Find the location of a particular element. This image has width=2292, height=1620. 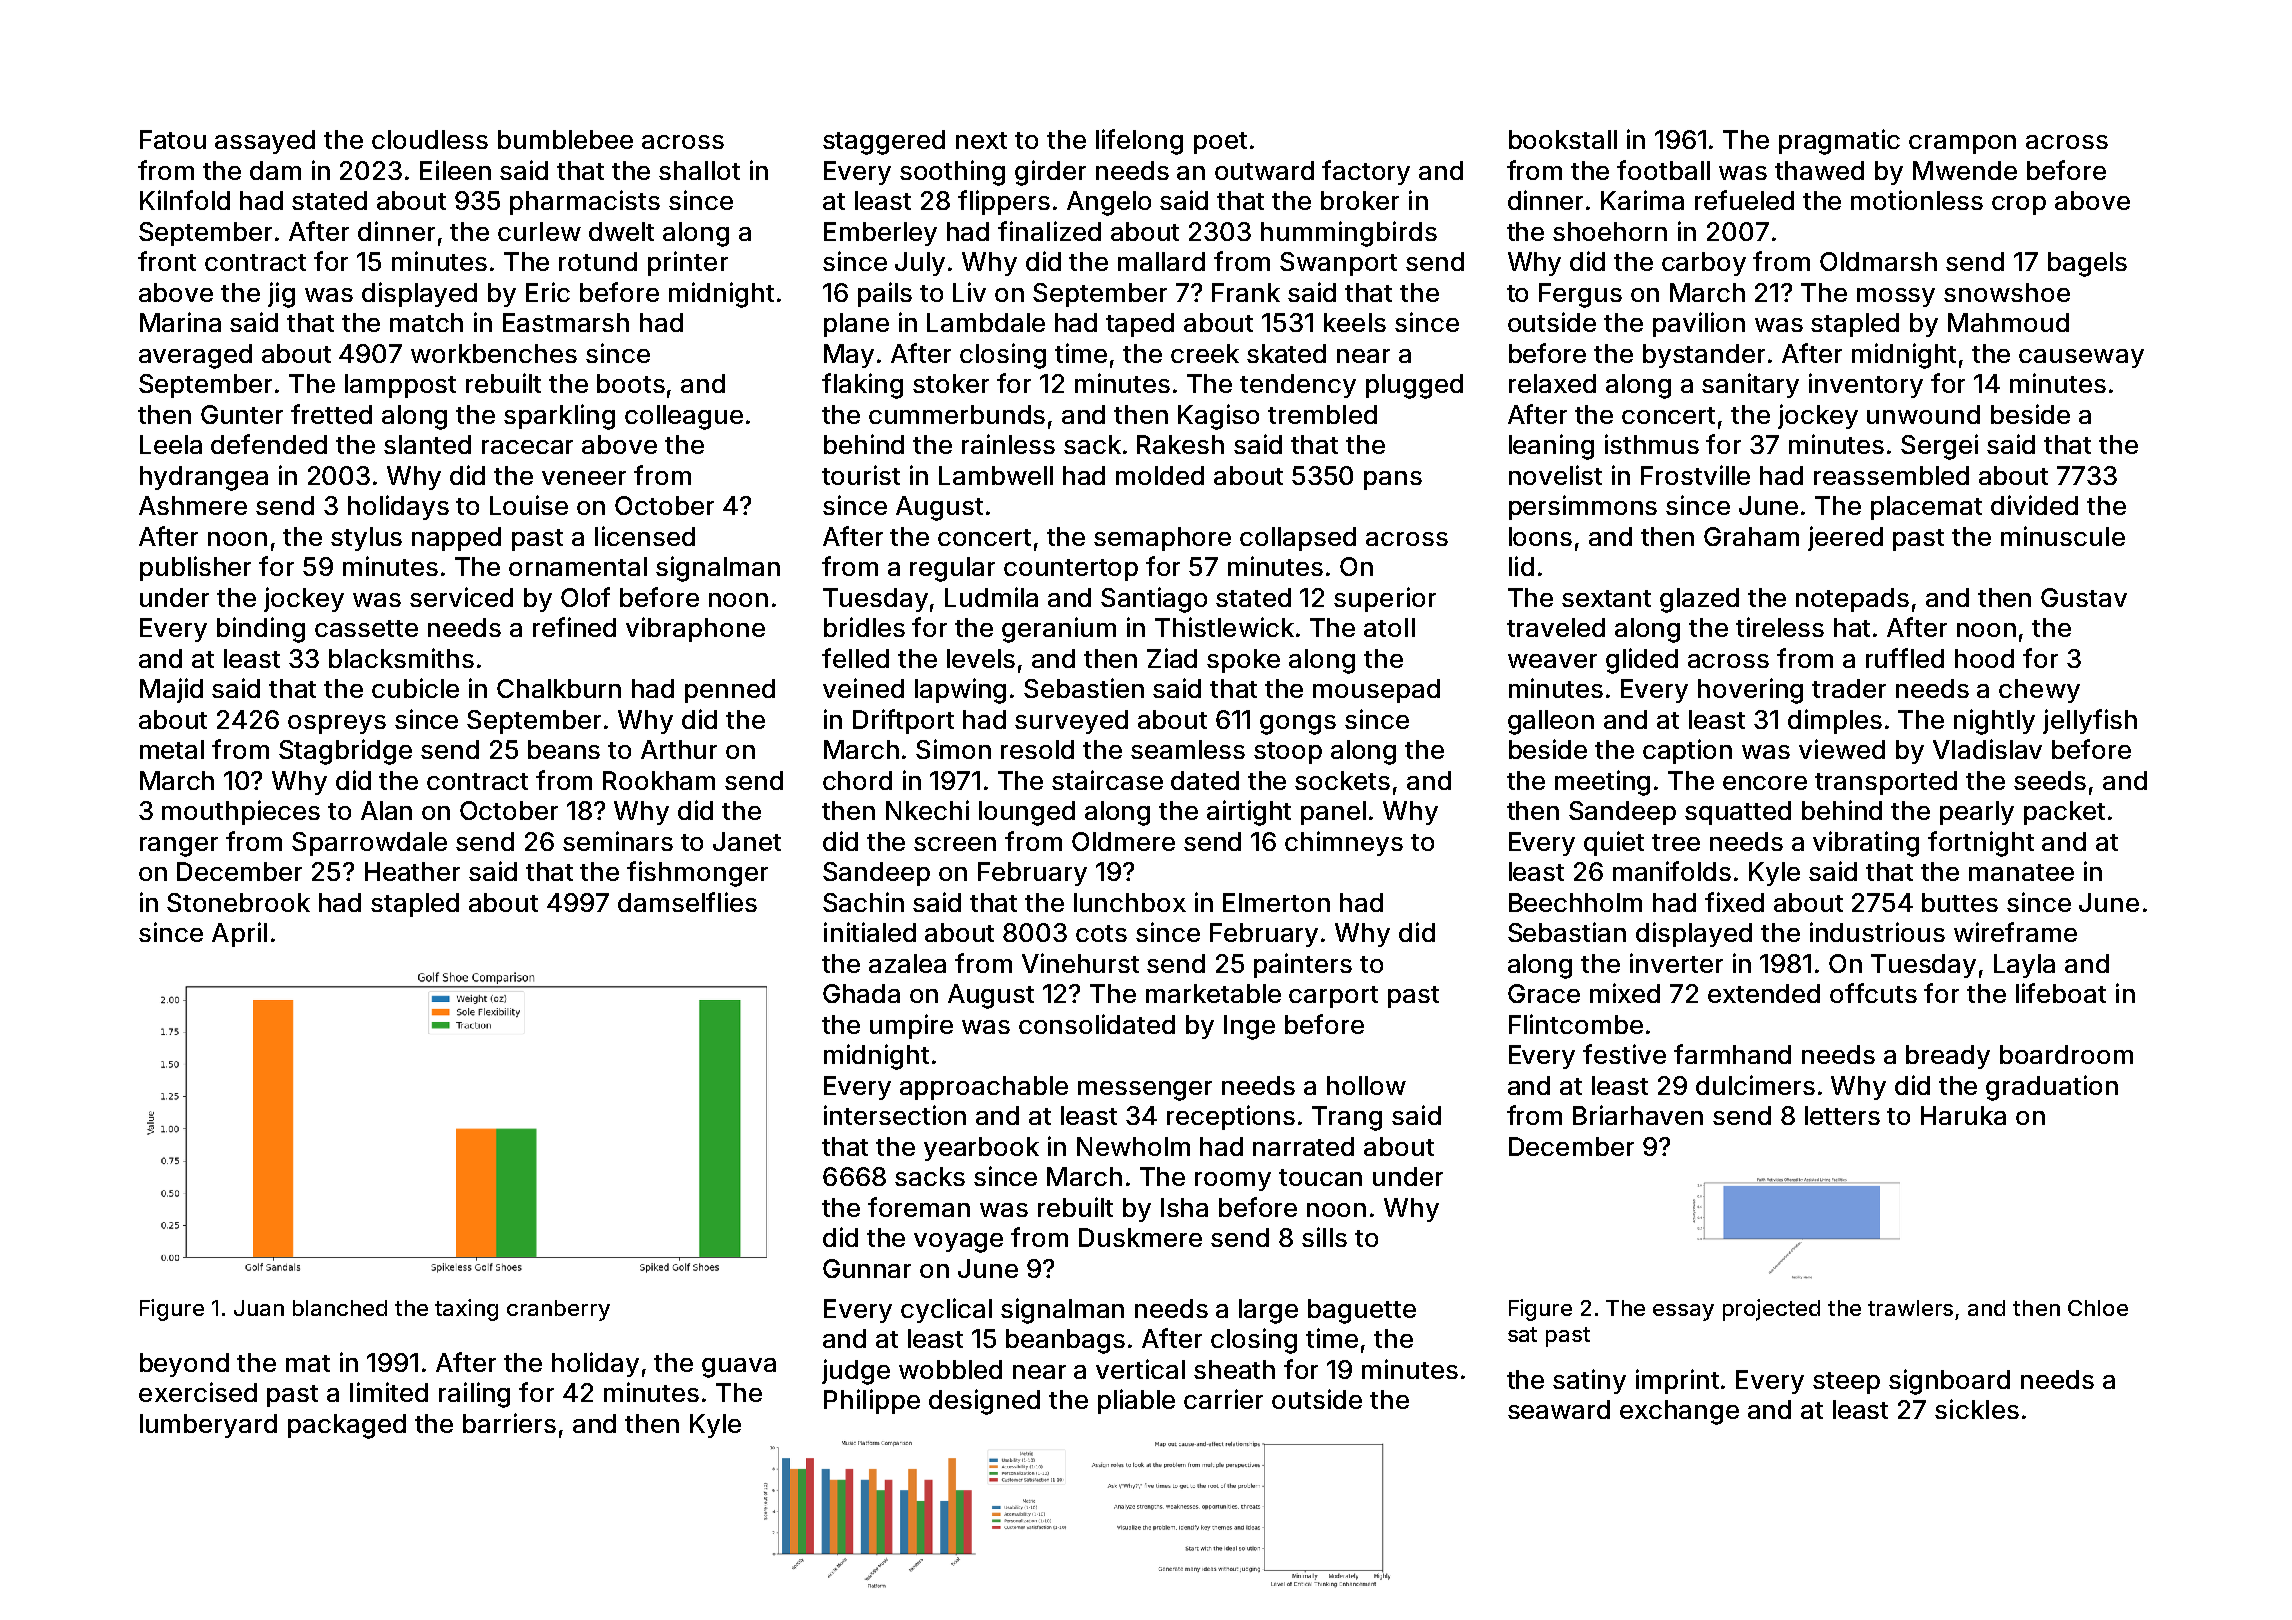

mouthpieces is located at coordinates (241, 812).
